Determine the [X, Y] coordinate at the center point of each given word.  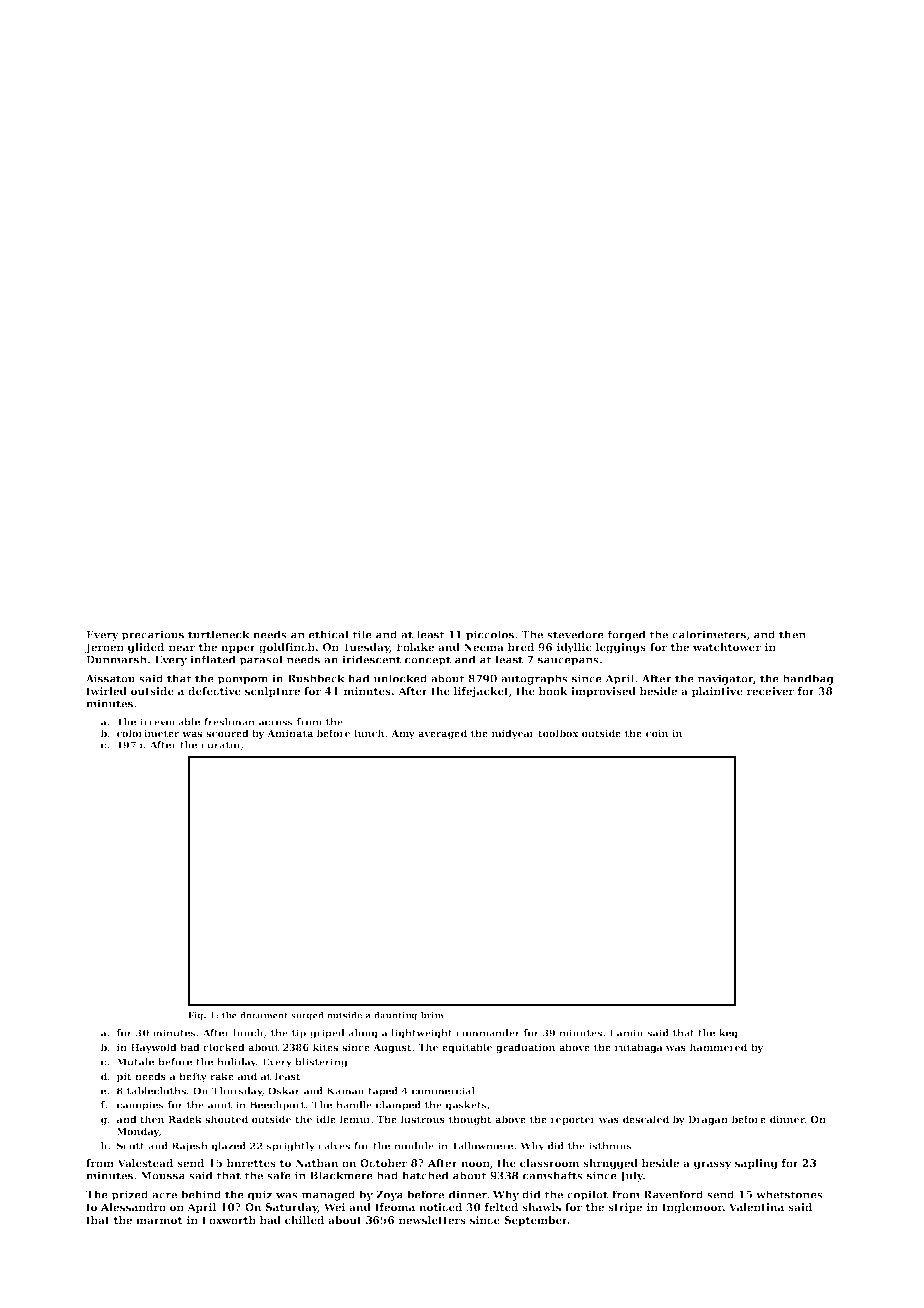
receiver [770, 691]
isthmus [610, 1146]
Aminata [290, 733]
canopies [140, 1106]
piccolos [490, 635]
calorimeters [709, 635]
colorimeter [148, 733]
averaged [442, 734]
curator [221, 745]
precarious [152, 635]
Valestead [145, 1163]
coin [657, 733]
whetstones [789, 1194]
